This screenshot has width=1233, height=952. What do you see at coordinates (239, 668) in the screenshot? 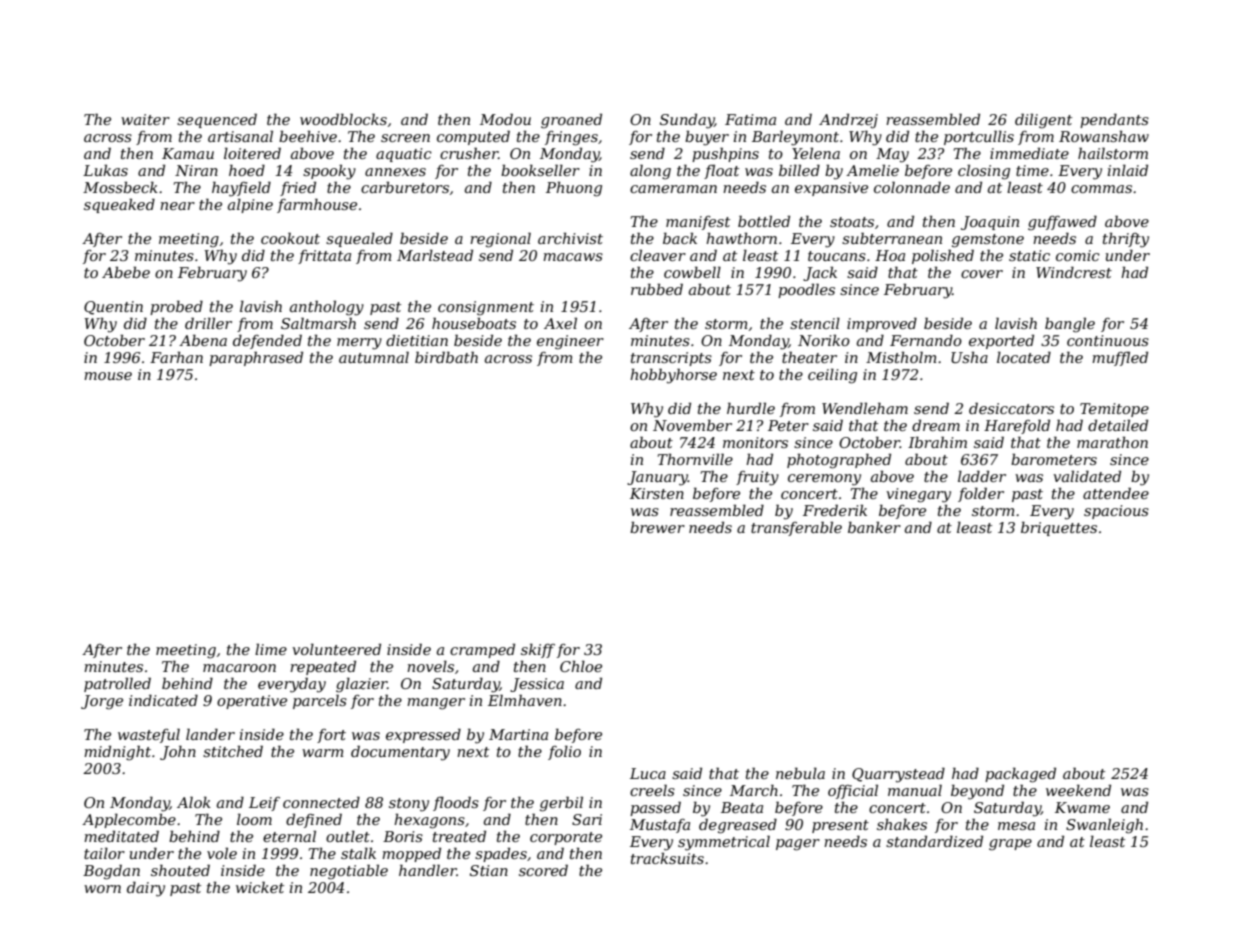
I see `macaroon` at bounding box center [239, 668].
